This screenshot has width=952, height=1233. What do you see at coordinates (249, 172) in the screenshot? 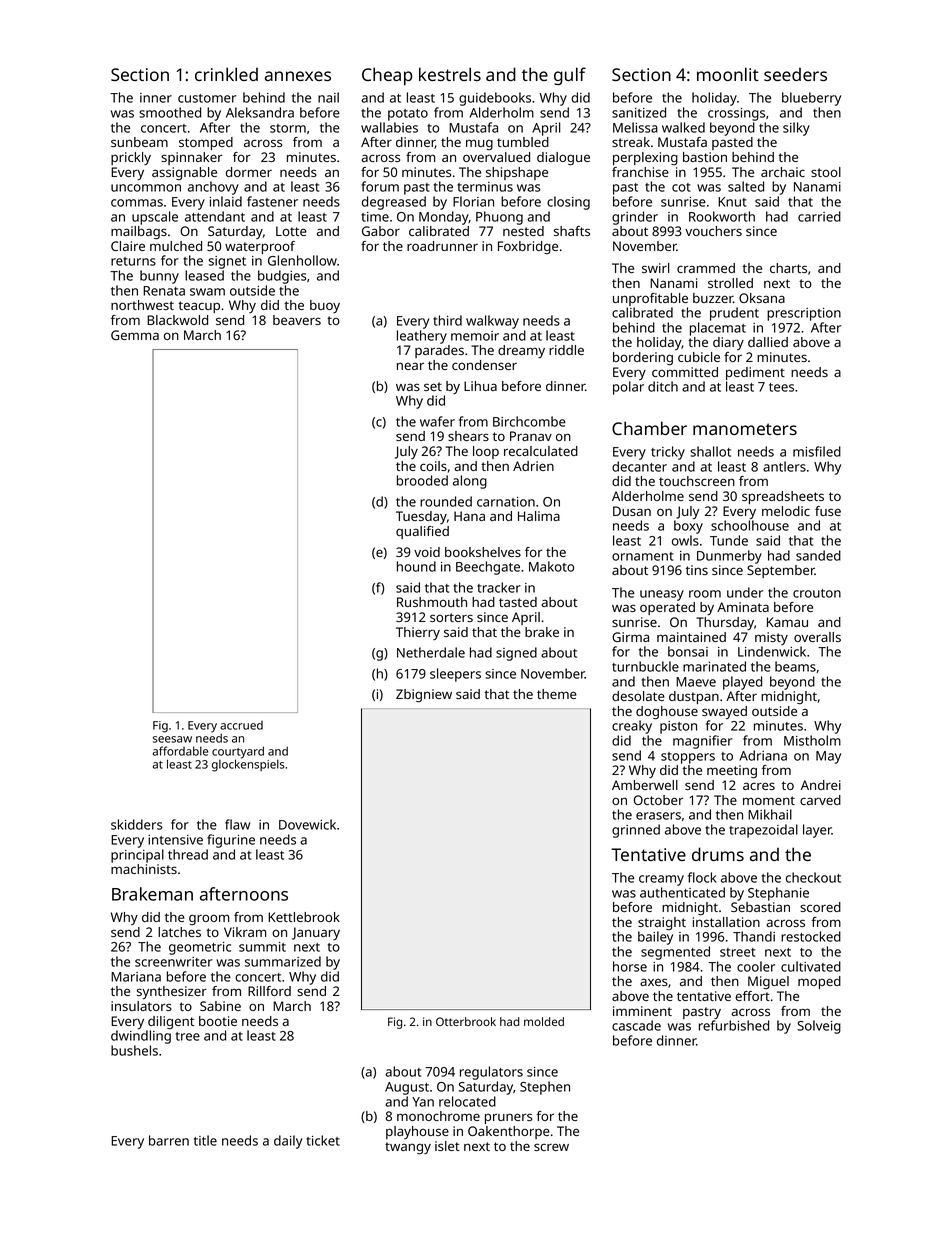
I see `dormer` at bounding box center [249, 172].
